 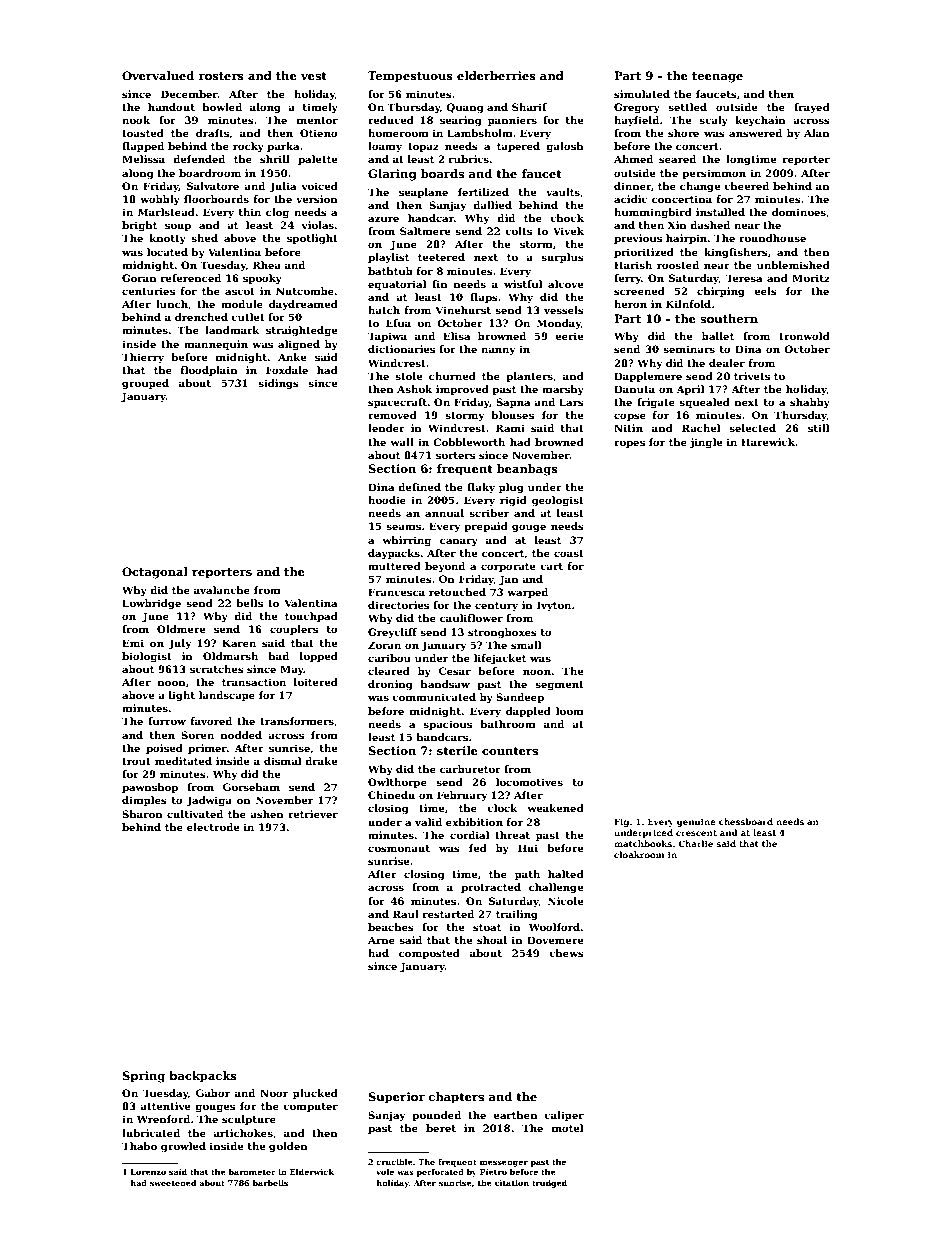 I want to click on caliper, so click(x=564, y=1116).
